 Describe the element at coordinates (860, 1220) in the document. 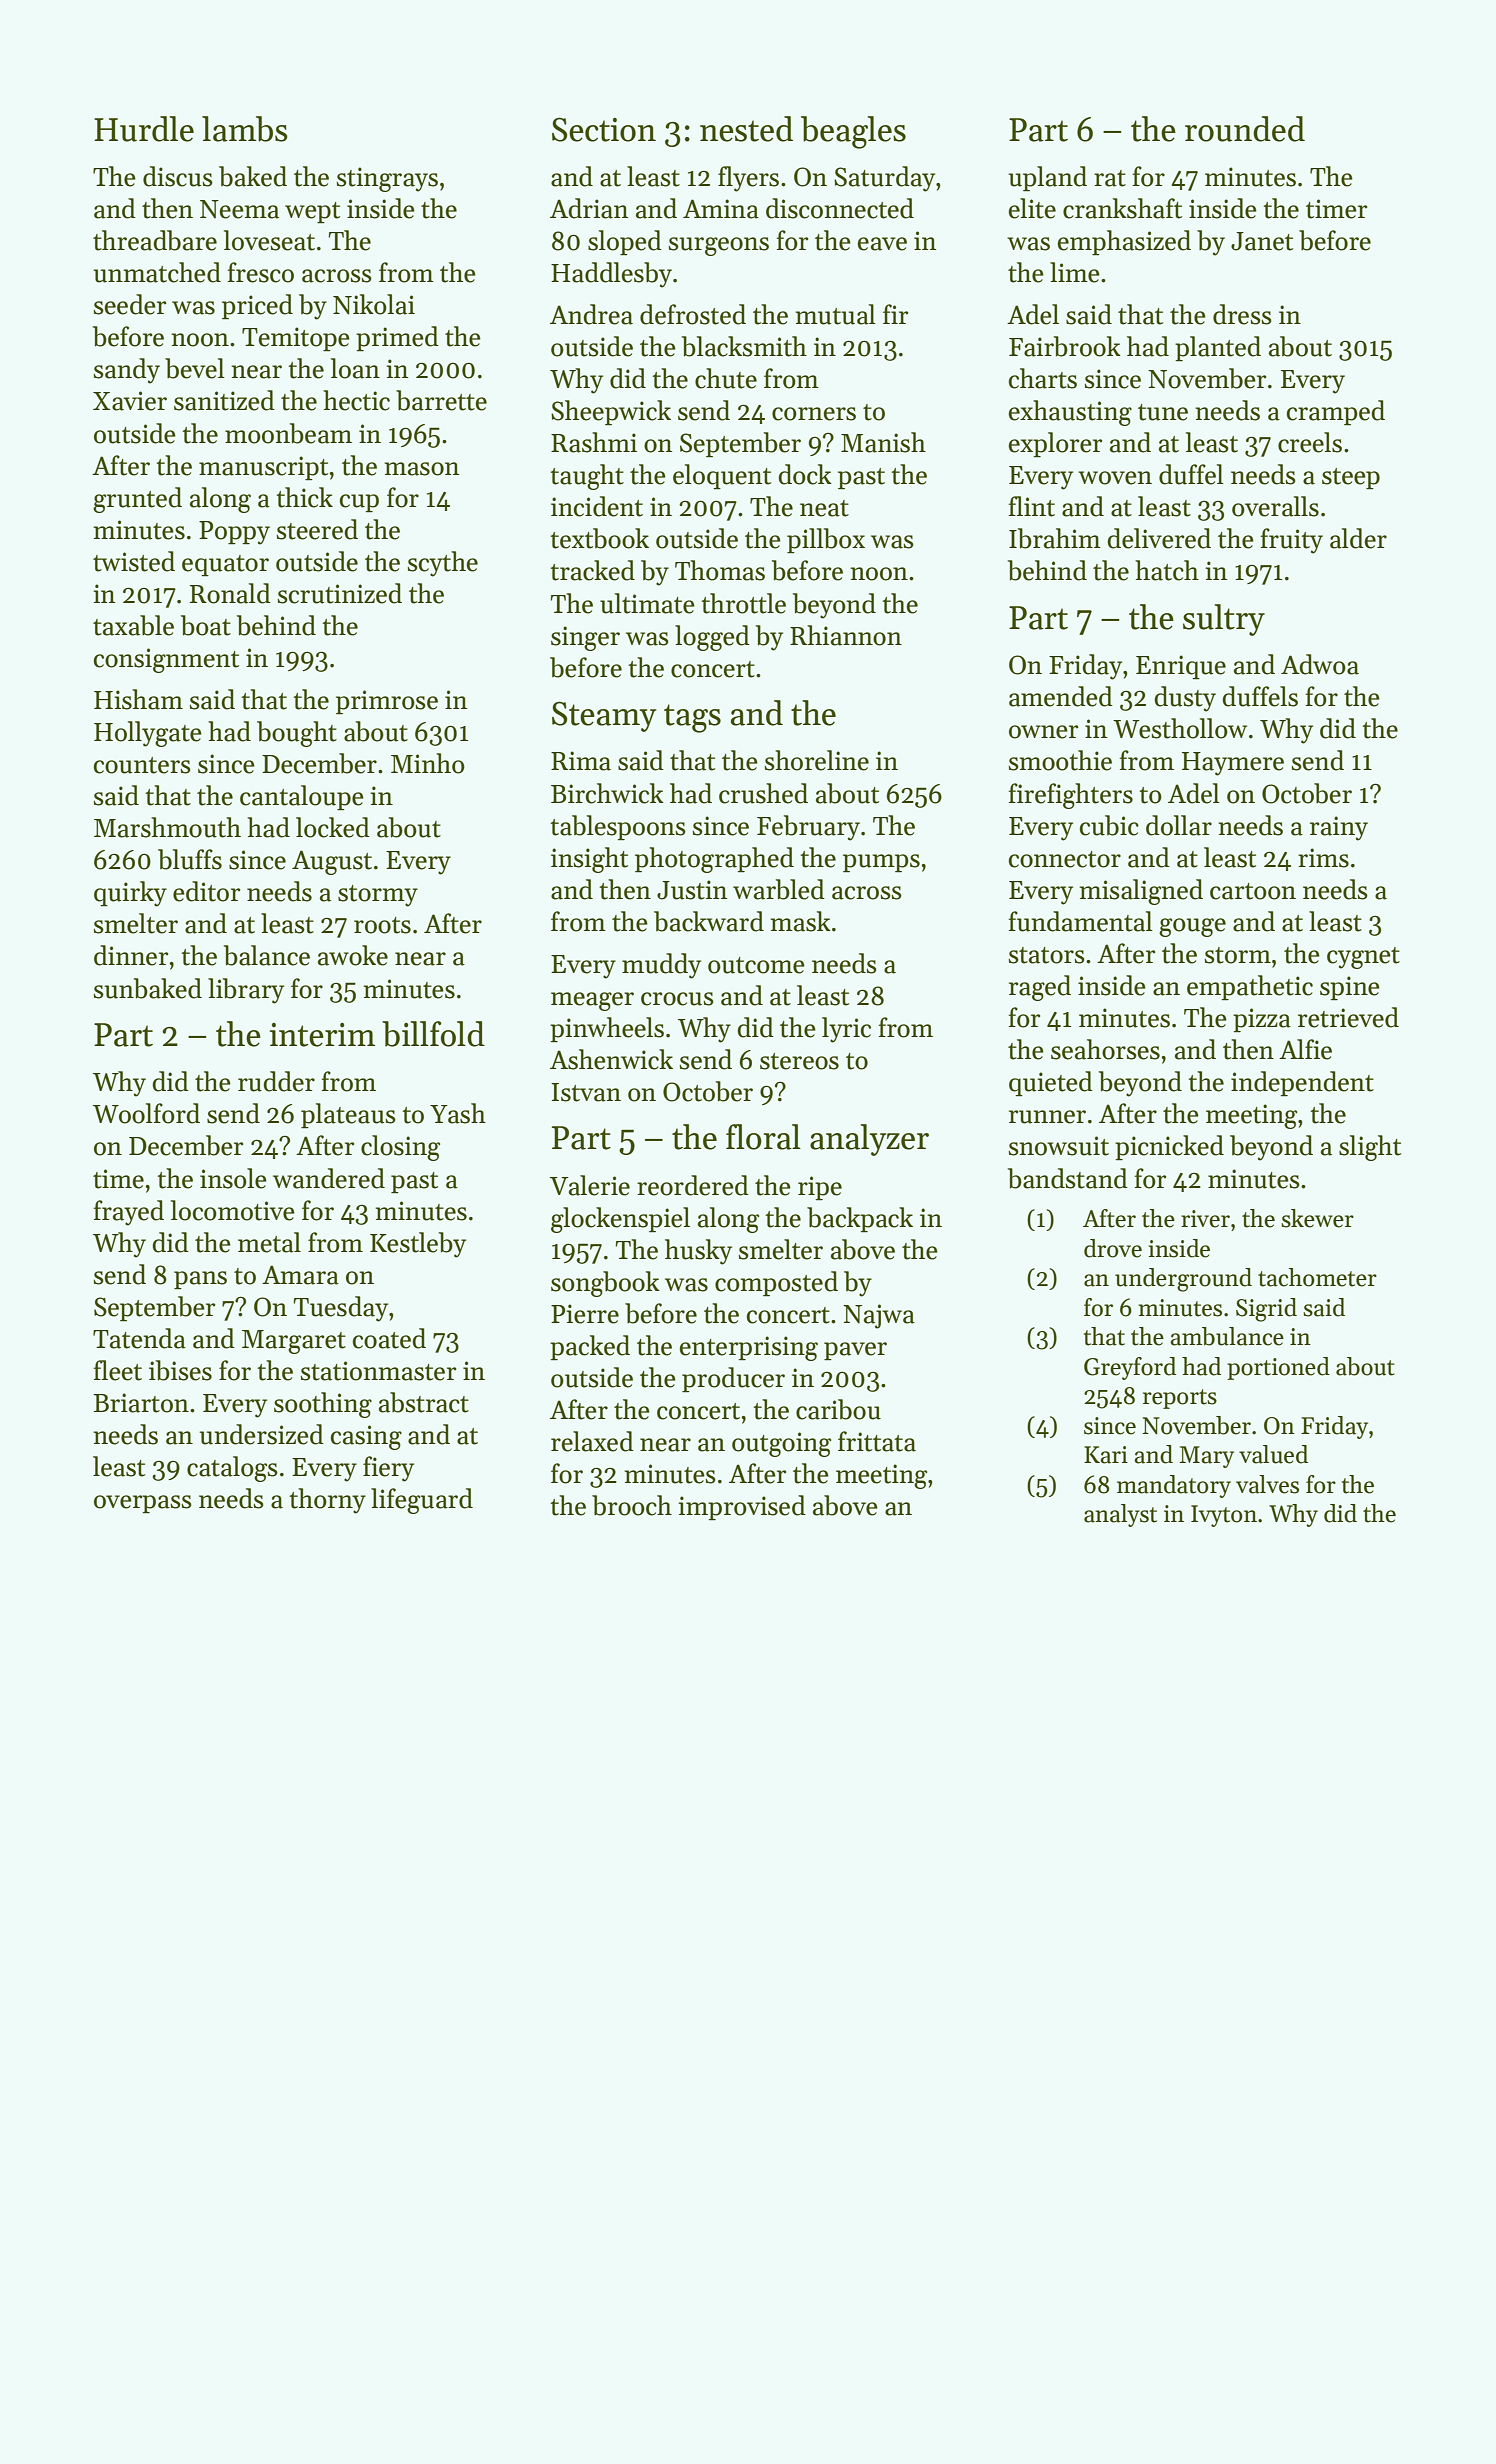

I see `backpack` at that location.
